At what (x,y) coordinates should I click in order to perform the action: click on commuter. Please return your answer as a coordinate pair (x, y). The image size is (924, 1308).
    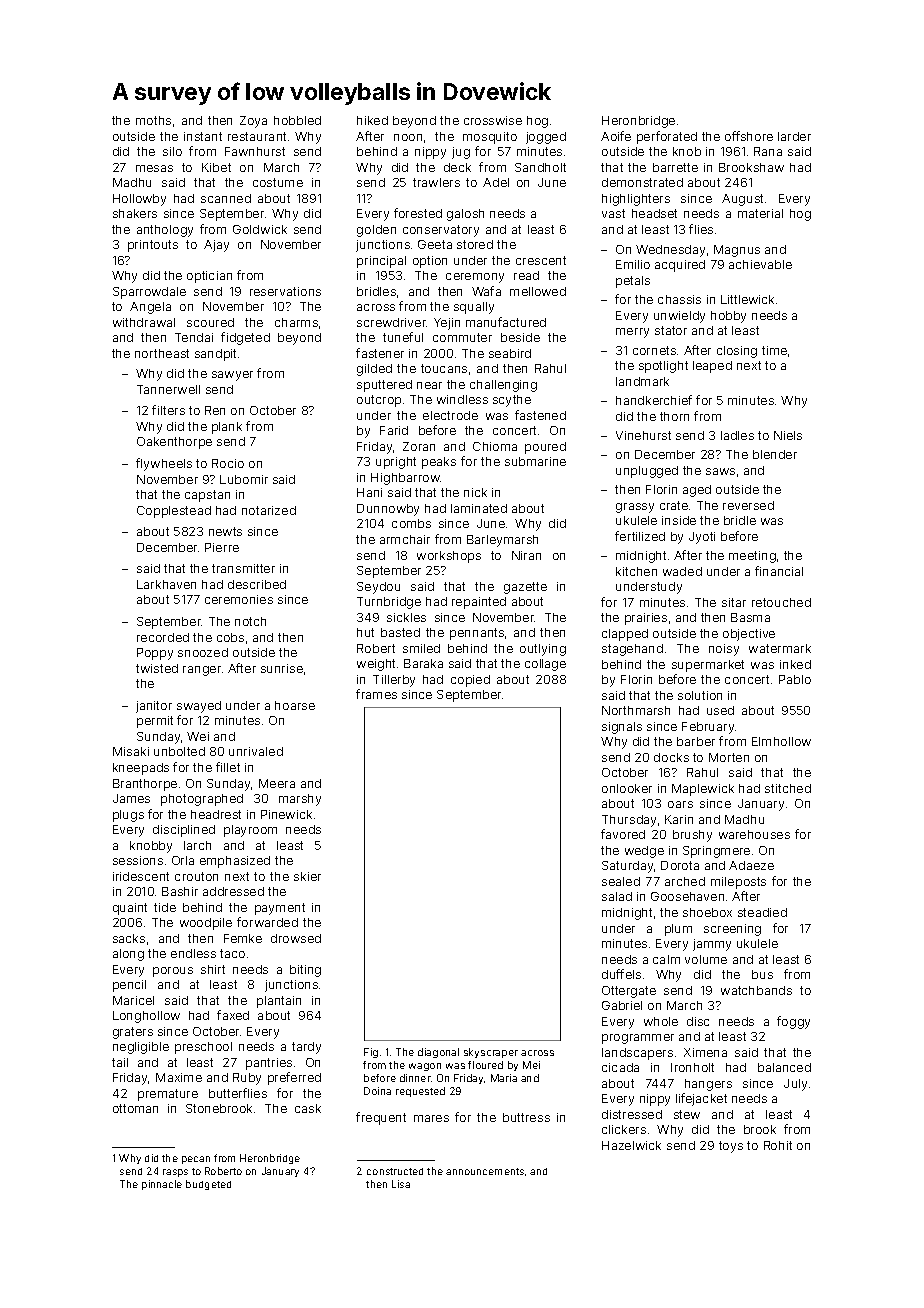
    Looking at the image, I should click on (462, 337).
